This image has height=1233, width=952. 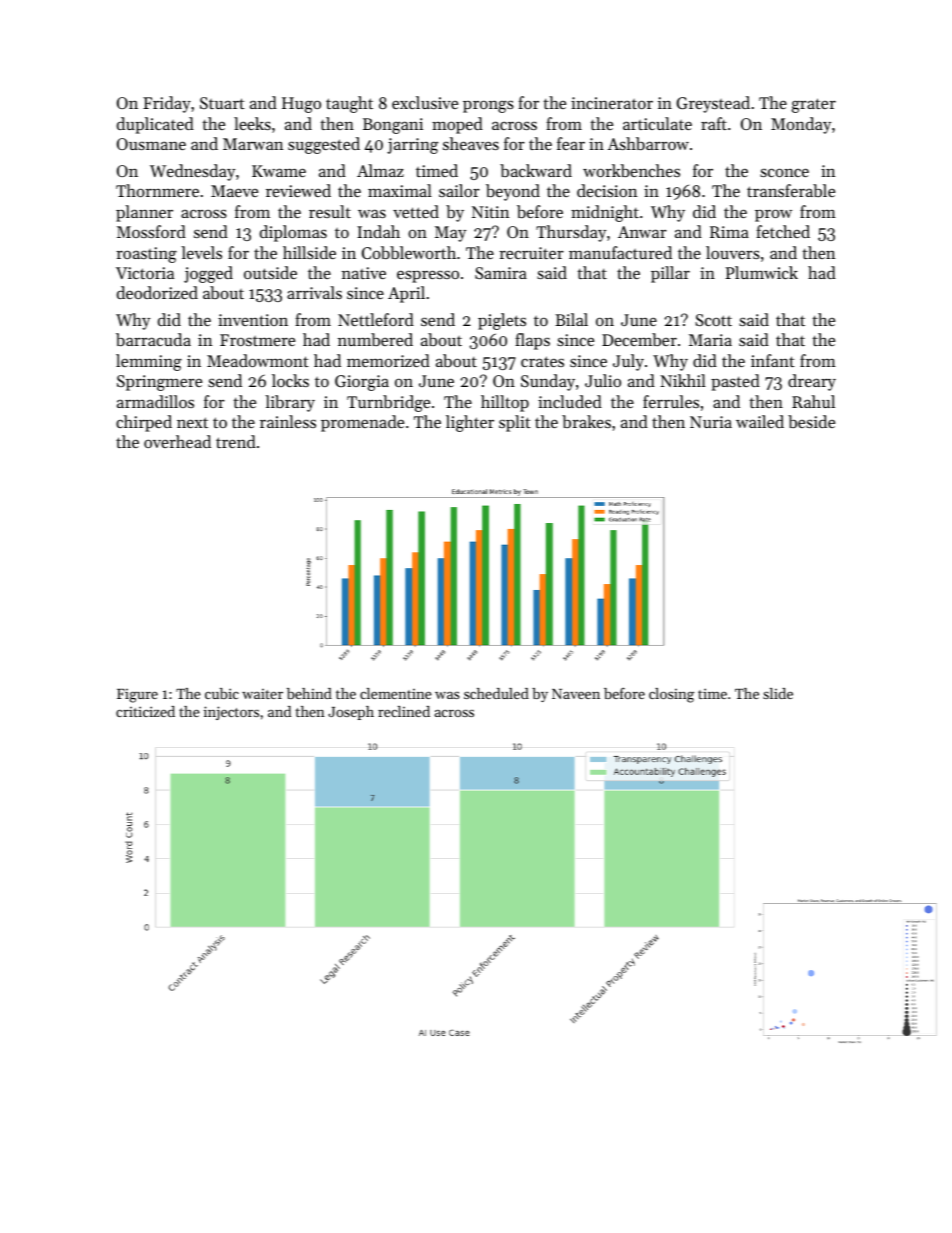 I want to click on prongs, so click(x=488, y=106).
